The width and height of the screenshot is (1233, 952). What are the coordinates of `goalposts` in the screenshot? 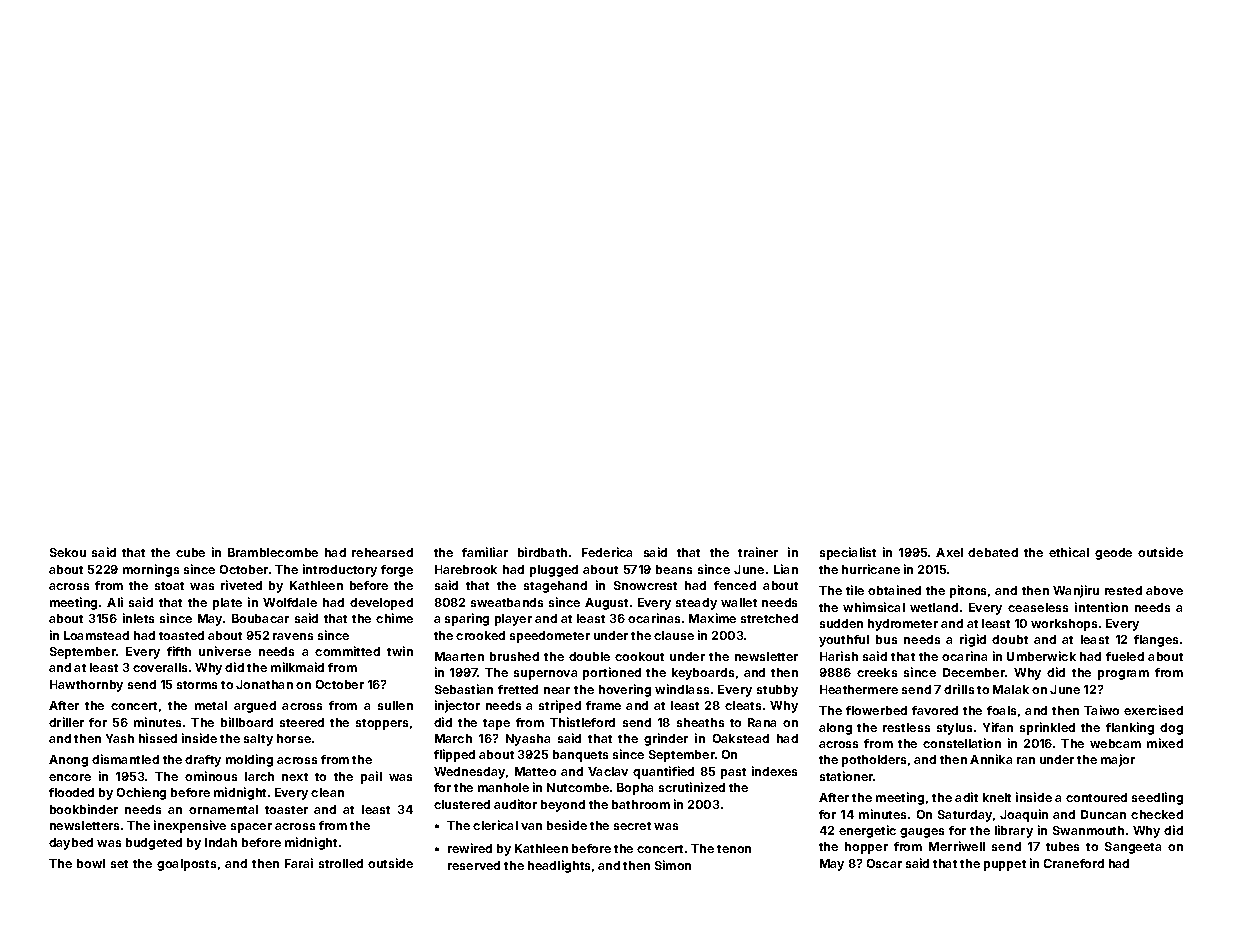 It's located at (186, 865).
